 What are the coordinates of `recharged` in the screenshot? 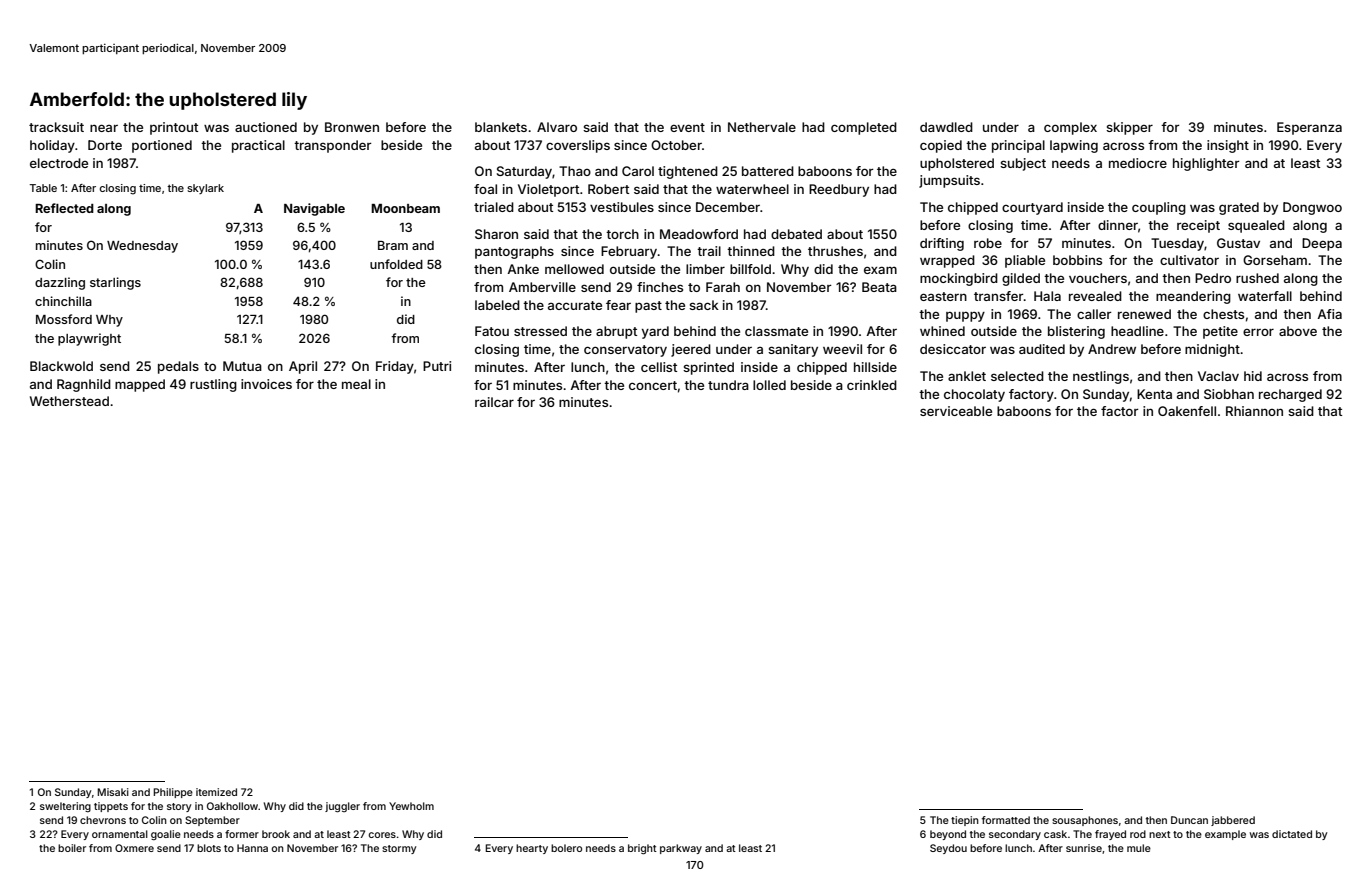 It's located at (1290, 395).
